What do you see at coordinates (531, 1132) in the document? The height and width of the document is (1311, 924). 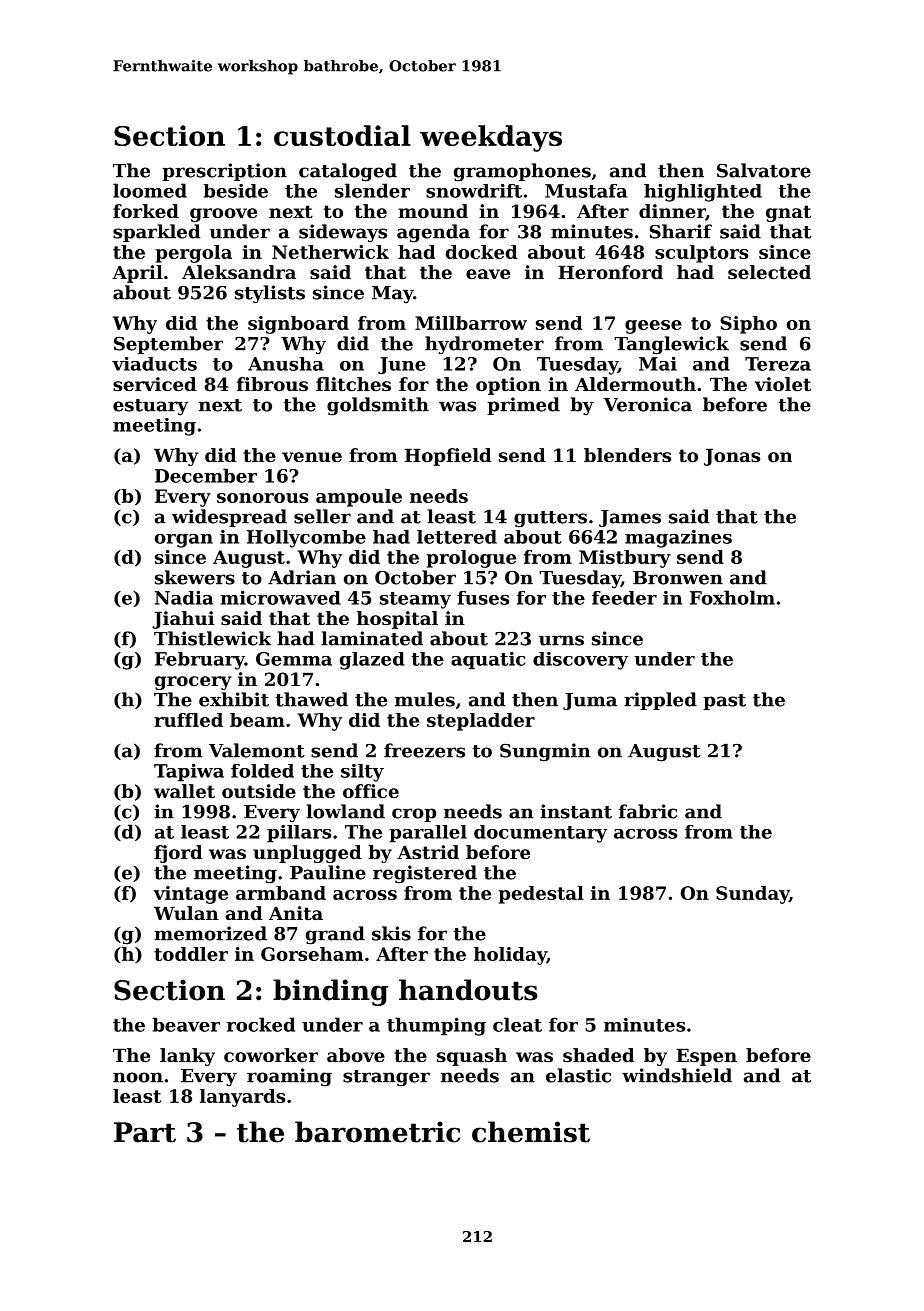 I see `chemist` at bounding box center [531, 1132].
